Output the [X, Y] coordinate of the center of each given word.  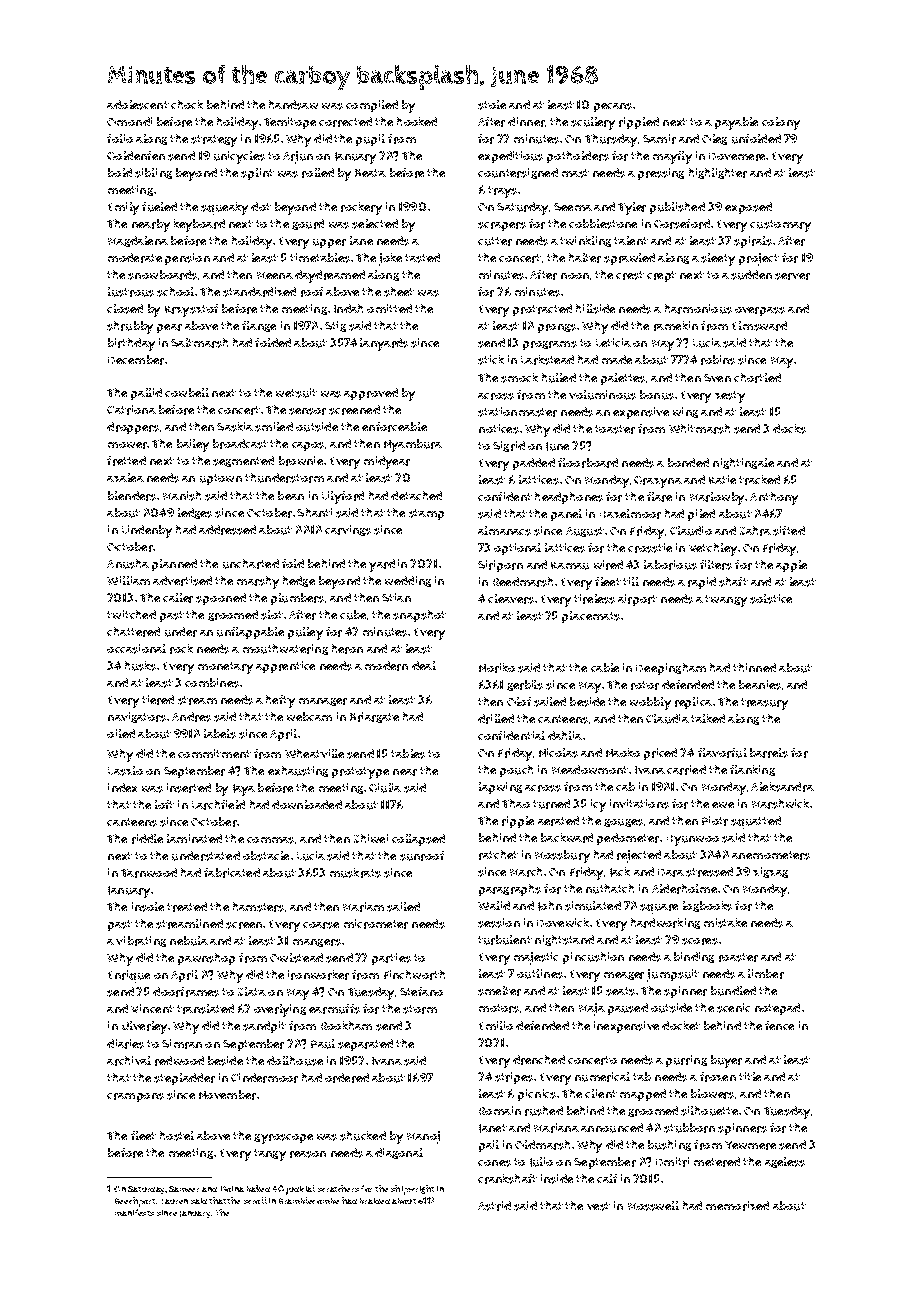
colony [781, 123]
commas [270, 840]
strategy [214, 141]
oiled [121, 733]
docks [789, 429]
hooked [417, 121]
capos [308, 446]
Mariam [363, 907]
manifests [134, 1212]
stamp [426, 514]
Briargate [374, 717]
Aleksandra [782, 787]
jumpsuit [673, 975]
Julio [541, 1162]
